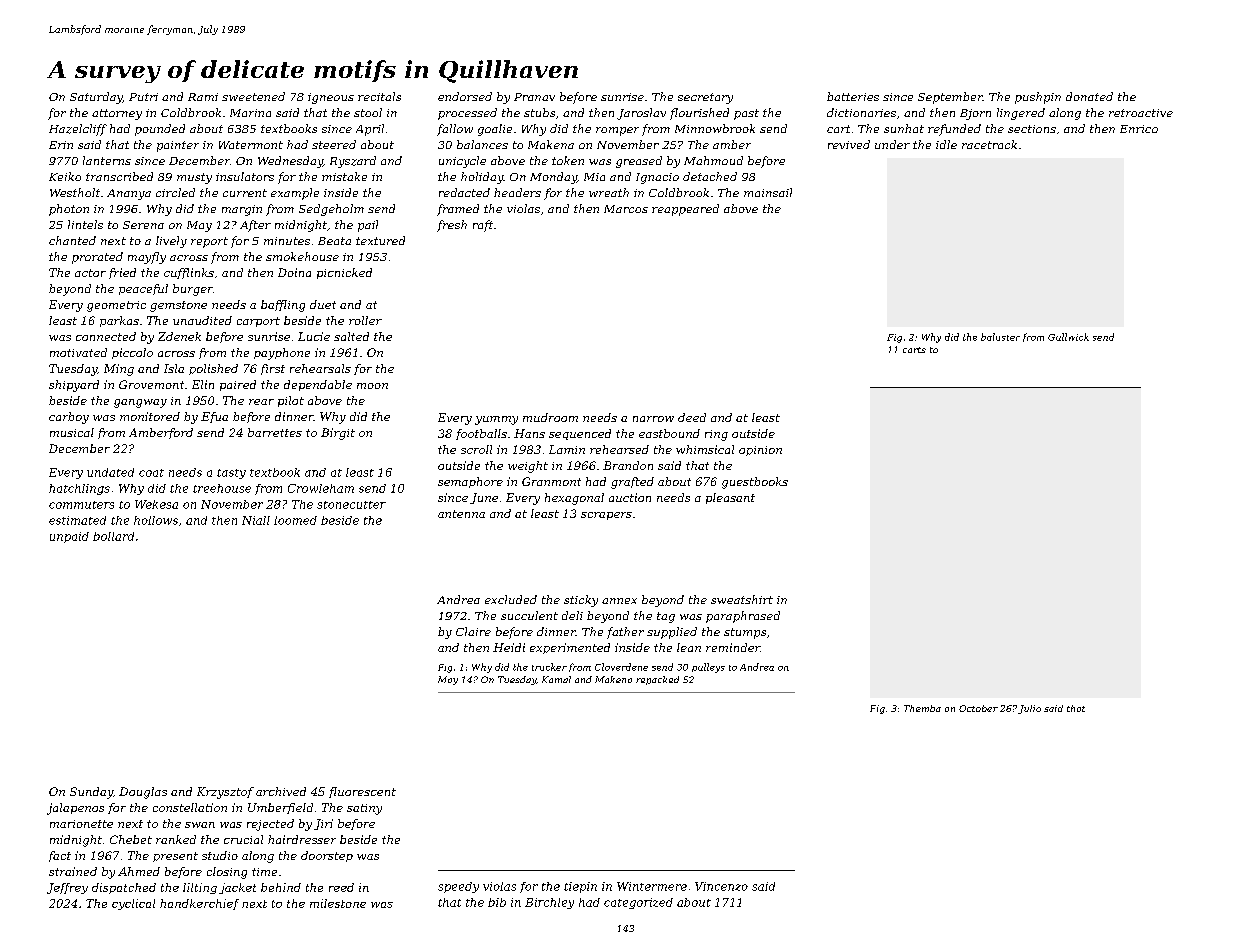 Image resolution: width=1233 pixels, height=952 pixels. What do you see at coordinates (539, 112) in the screenshot?
I see `stubs` at bounding box center [539, 112].
